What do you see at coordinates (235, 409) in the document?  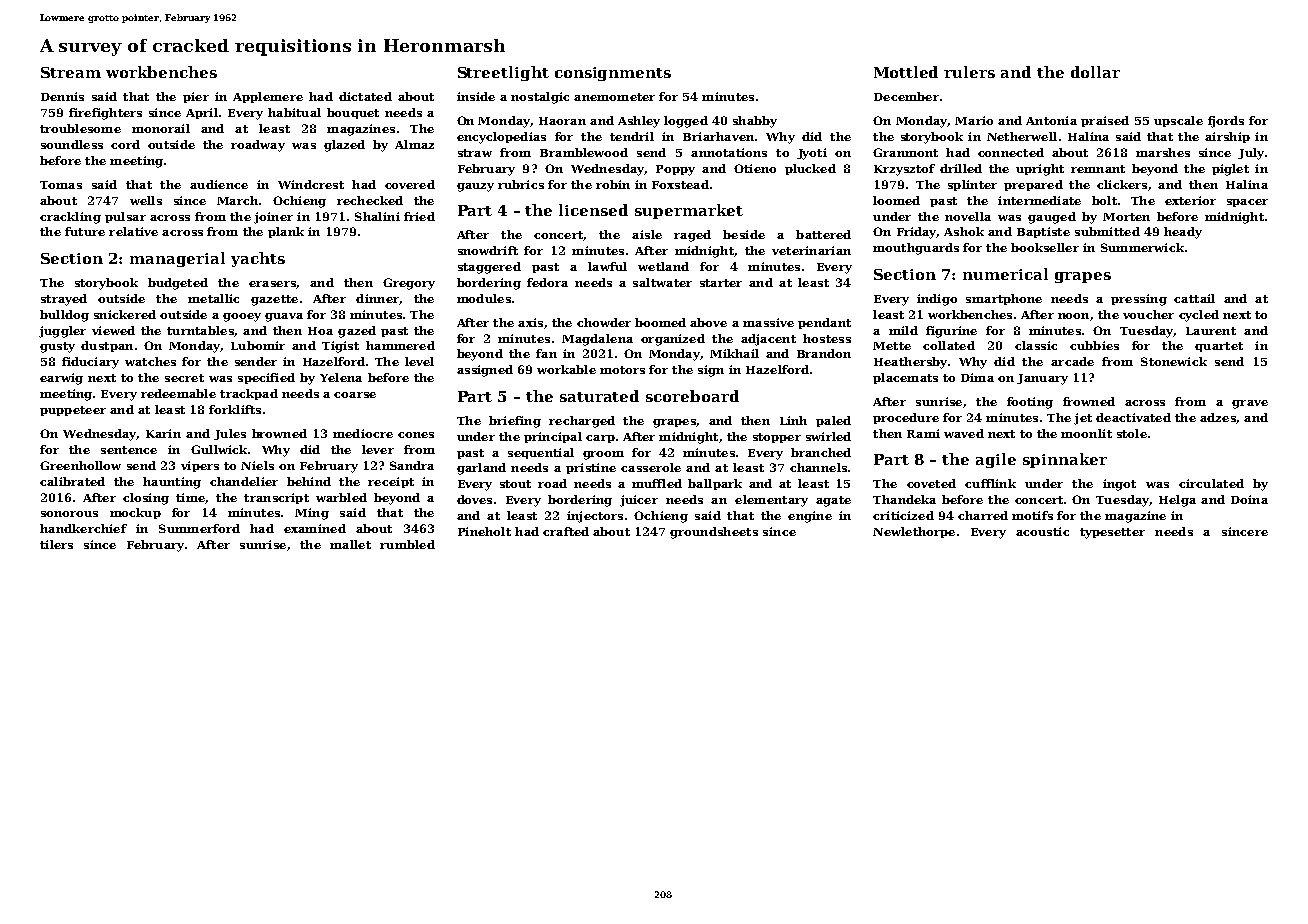 I see `forklifts` at bounding box center [235, 409].
